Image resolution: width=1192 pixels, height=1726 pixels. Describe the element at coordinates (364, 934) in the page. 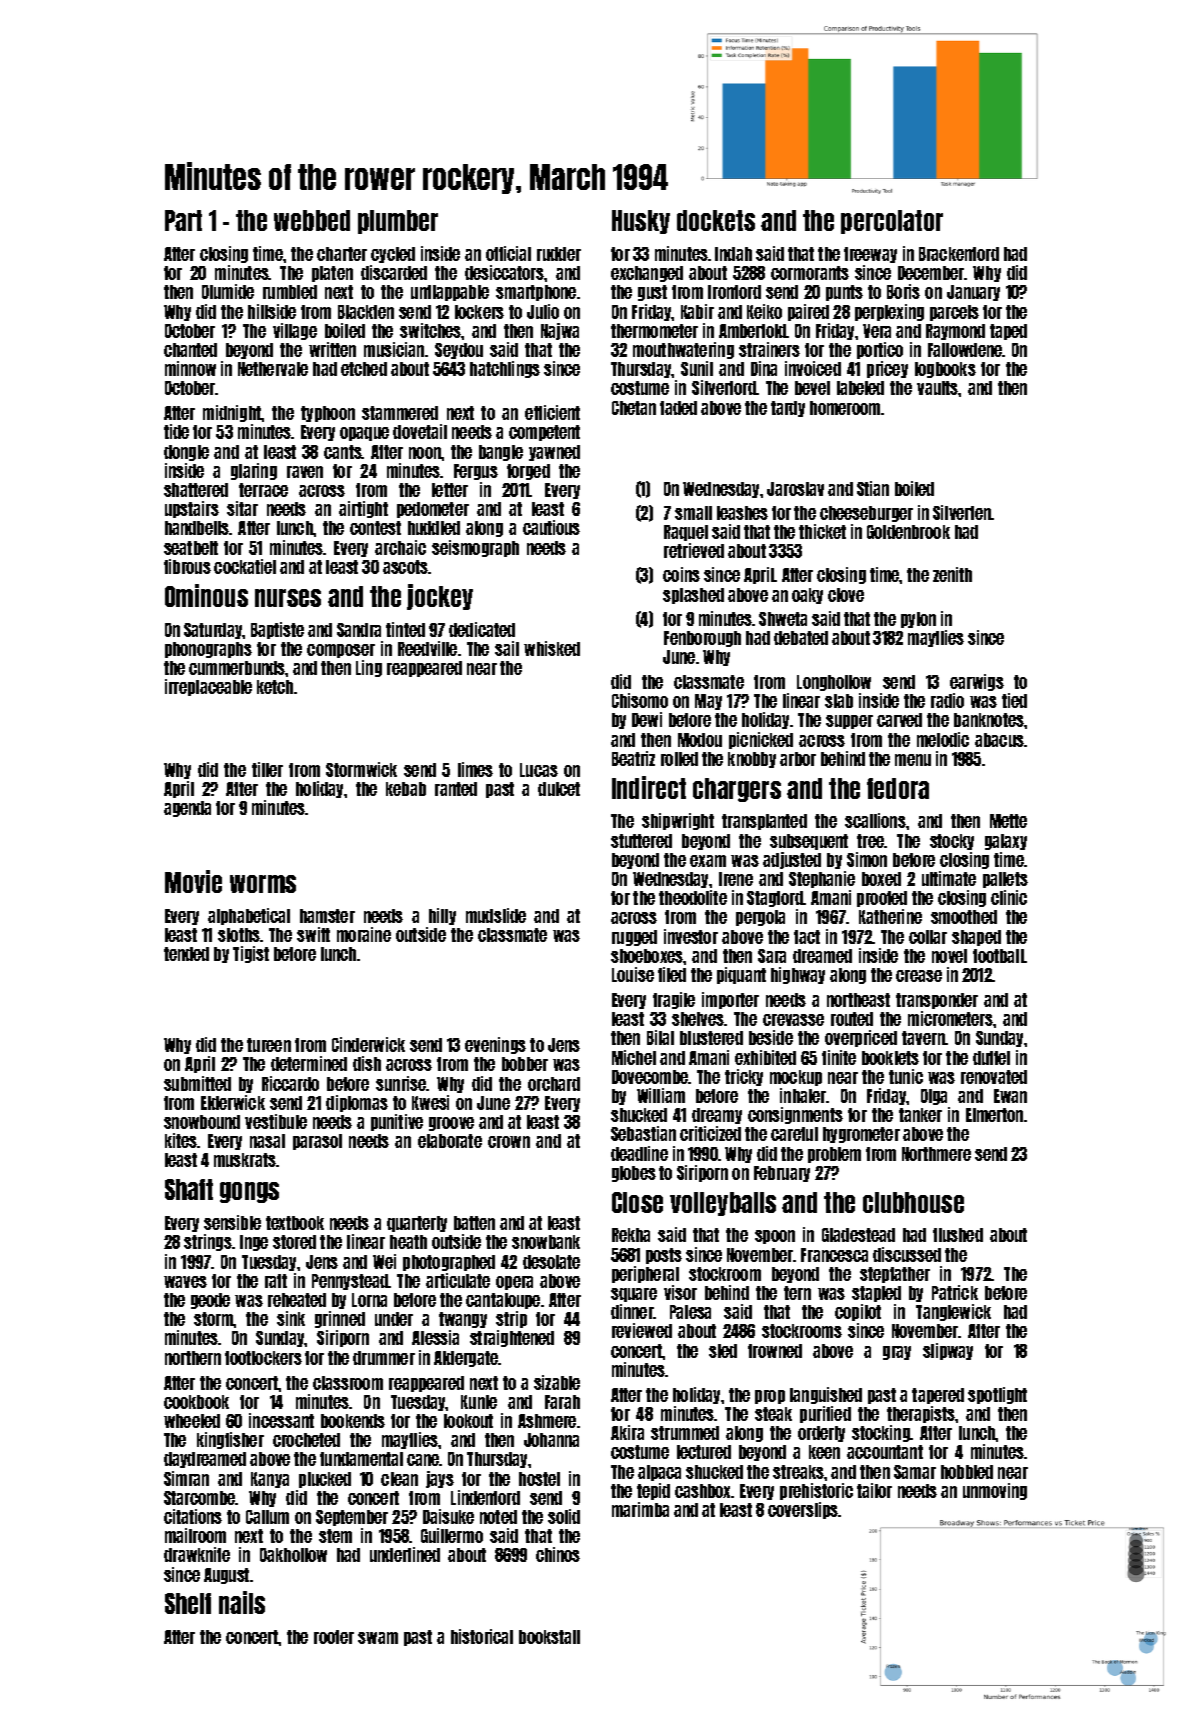

I see `moraine` at that location.
